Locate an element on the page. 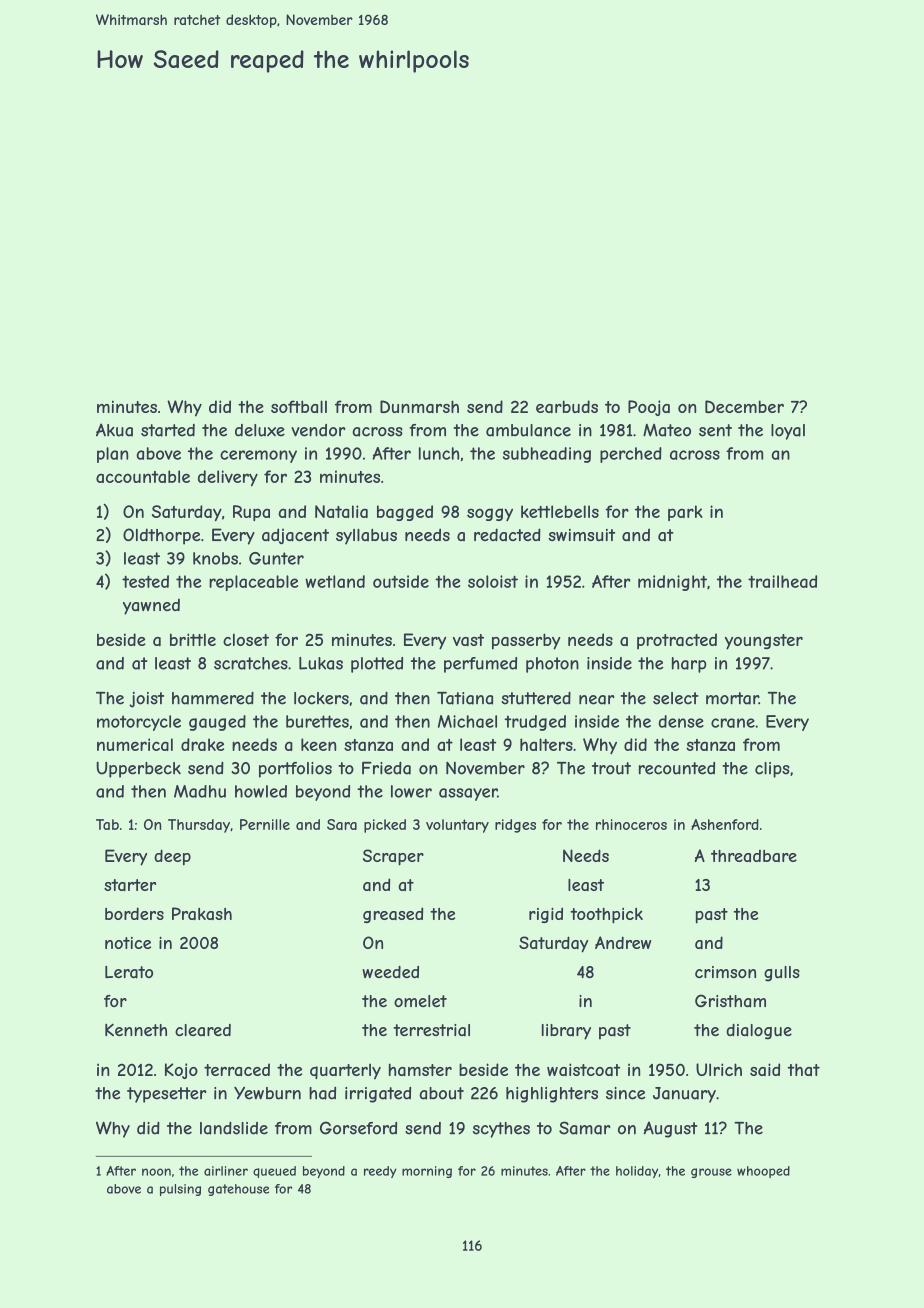  morning is located at coordinates (427, 1172).
